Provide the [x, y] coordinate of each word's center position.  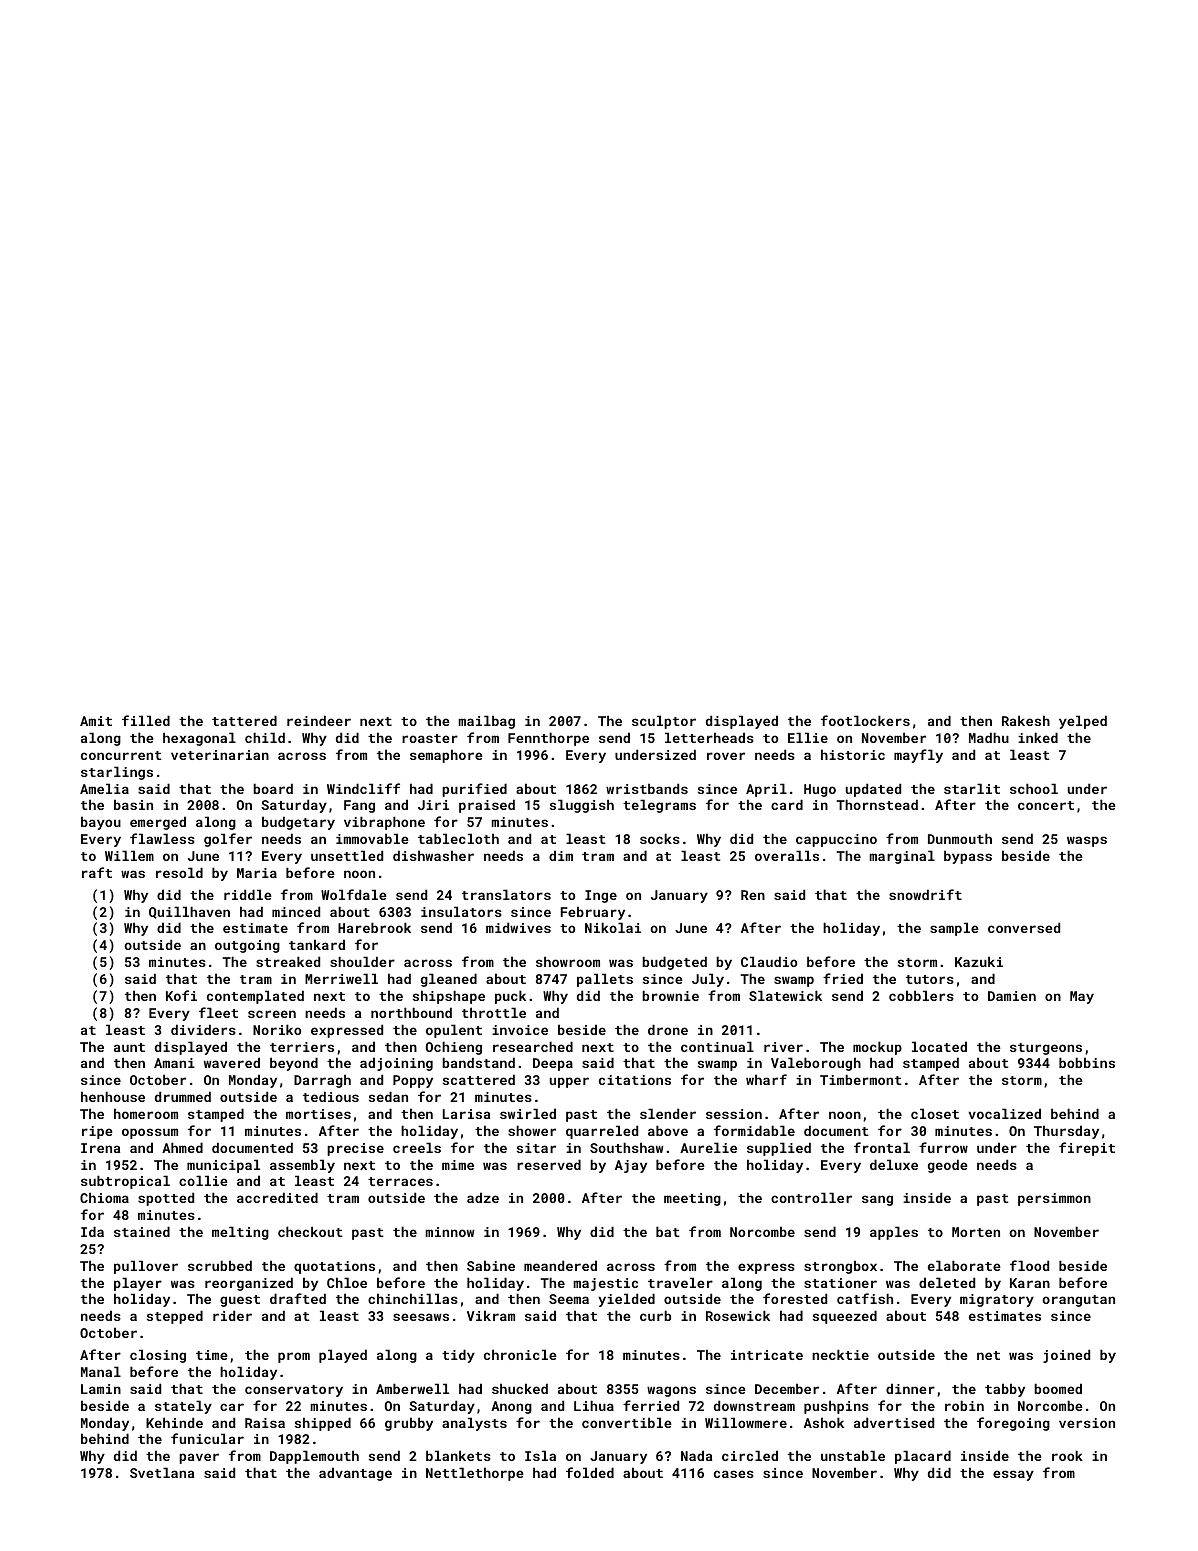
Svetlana [162, 1472]
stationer [840, 1283]
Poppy [413, 1081]
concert [1046, 805]
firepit [1087, 1149]
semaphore [446, 756]
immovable [372, 838]
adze [483, 1197]
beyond [294, 1064]
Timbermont [861, 1079]
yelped [1083, 722]
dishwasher [433, 855]
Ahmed [182, 1147]
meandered [560, 1265]
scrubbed [220, 1265]
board [273, 788]
